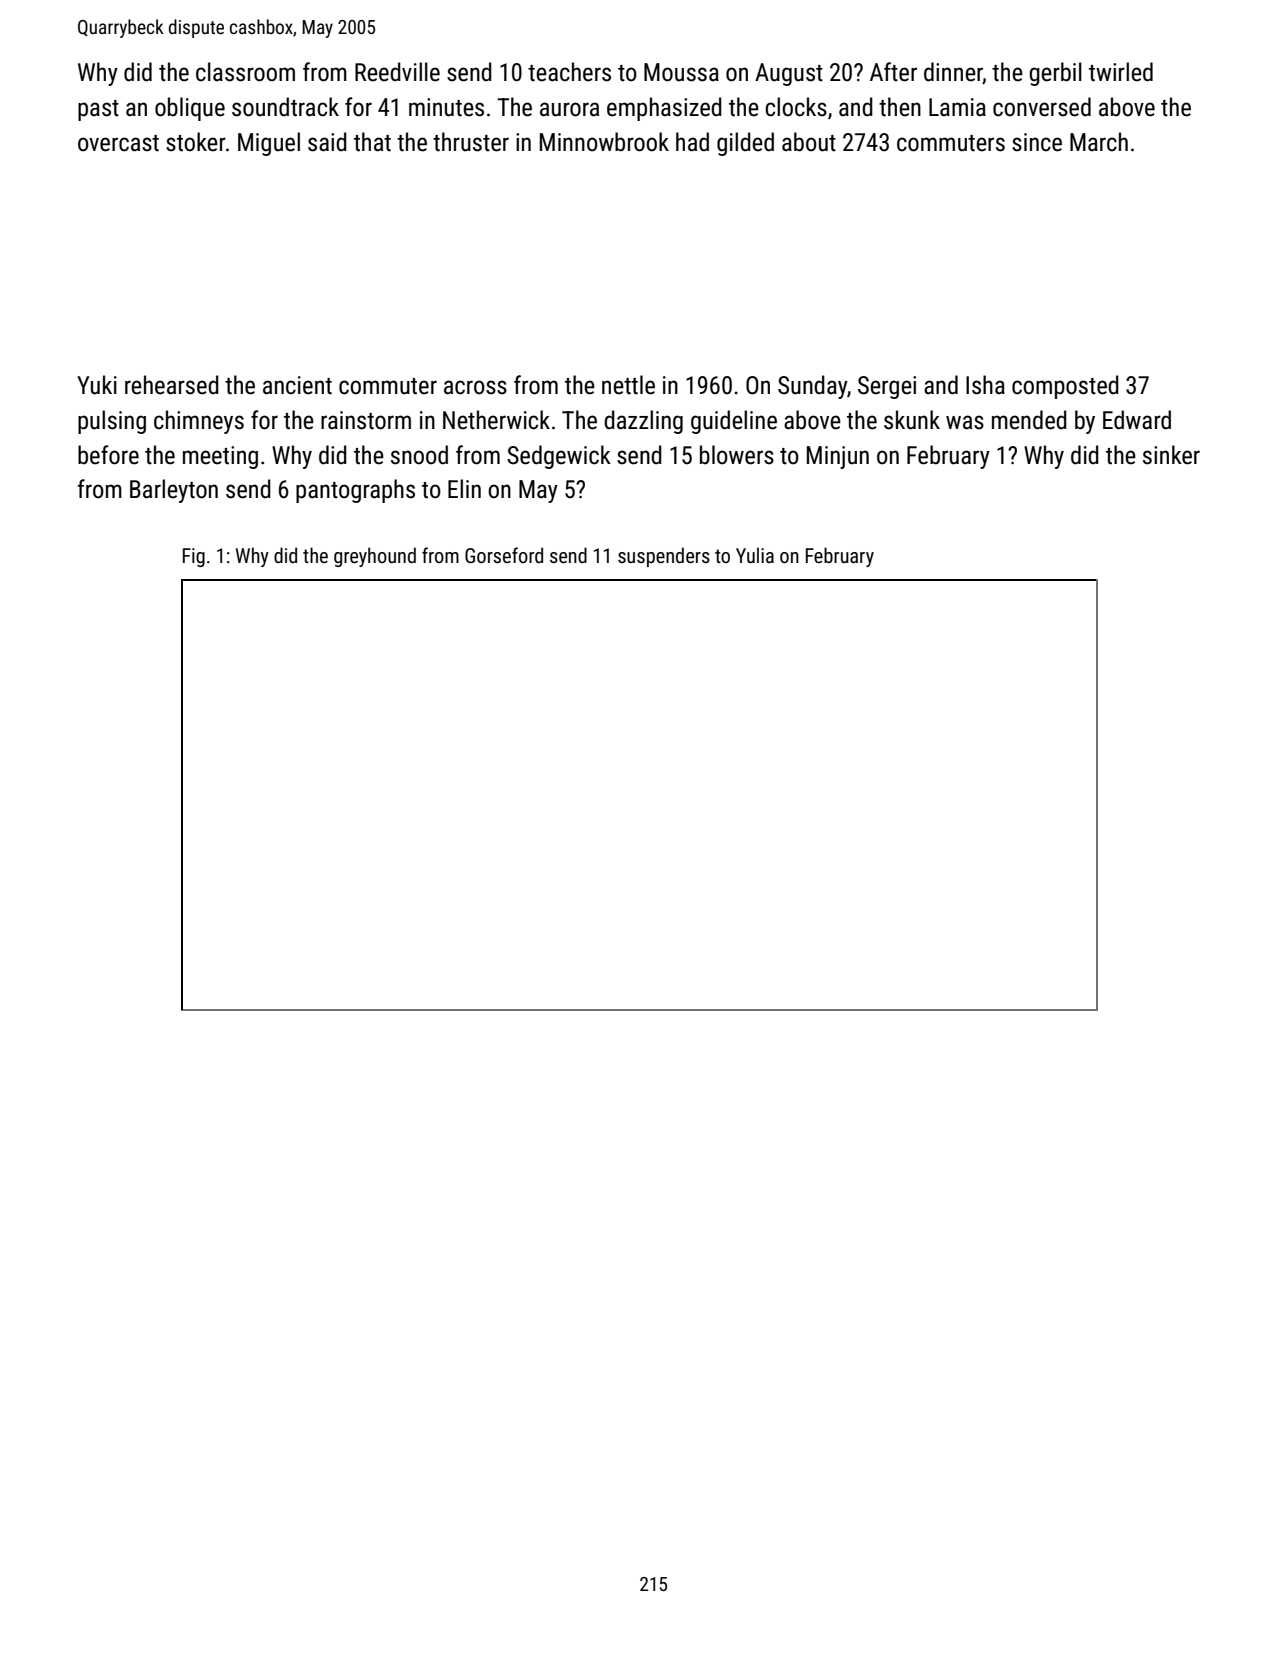 The image size is (1279, 1656). I want to click on Yulia, so click(755, 555).
